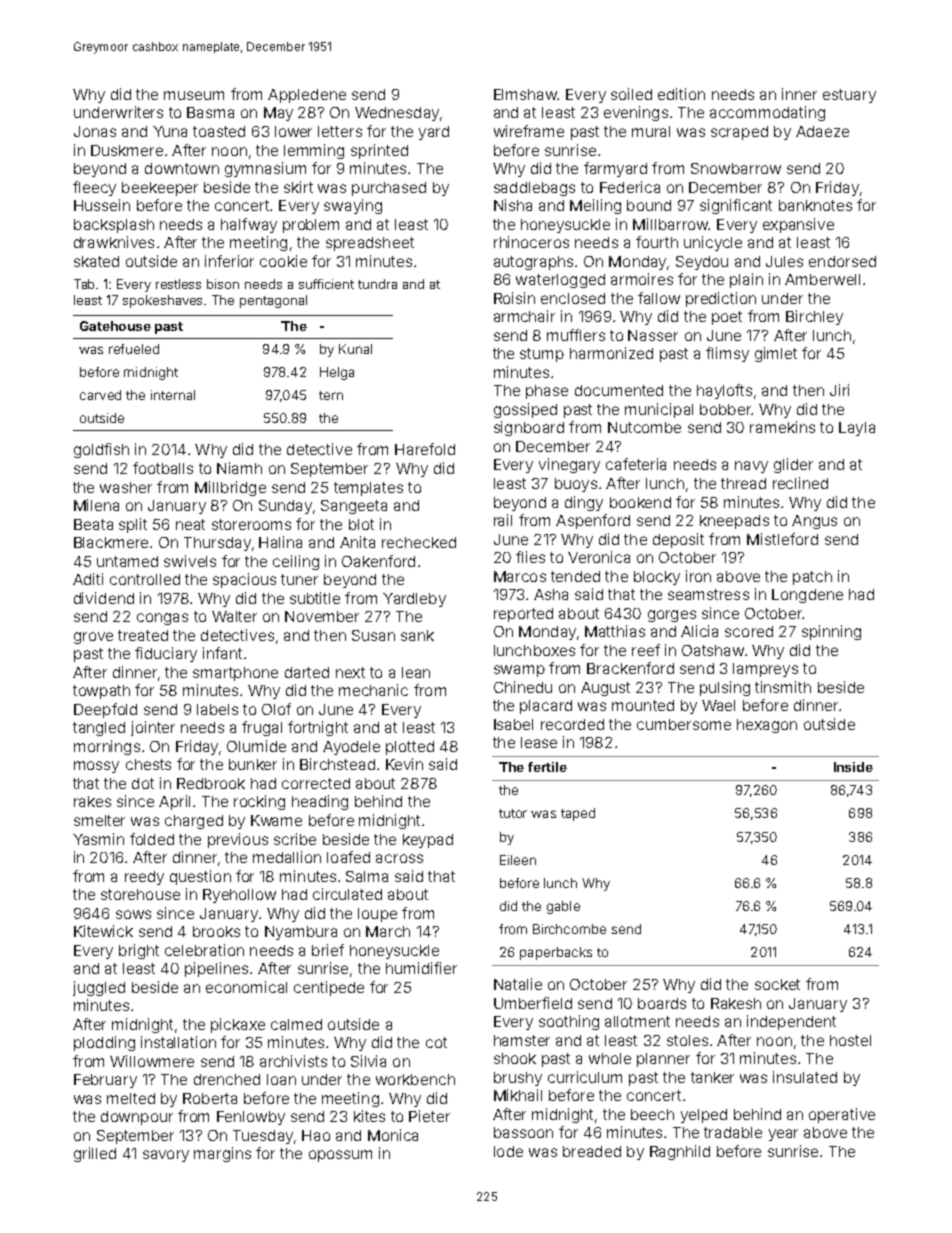  What do you see at coordinates (850, 1040) in the image?
I see `hostel` at bounding box center [850, 1040].
